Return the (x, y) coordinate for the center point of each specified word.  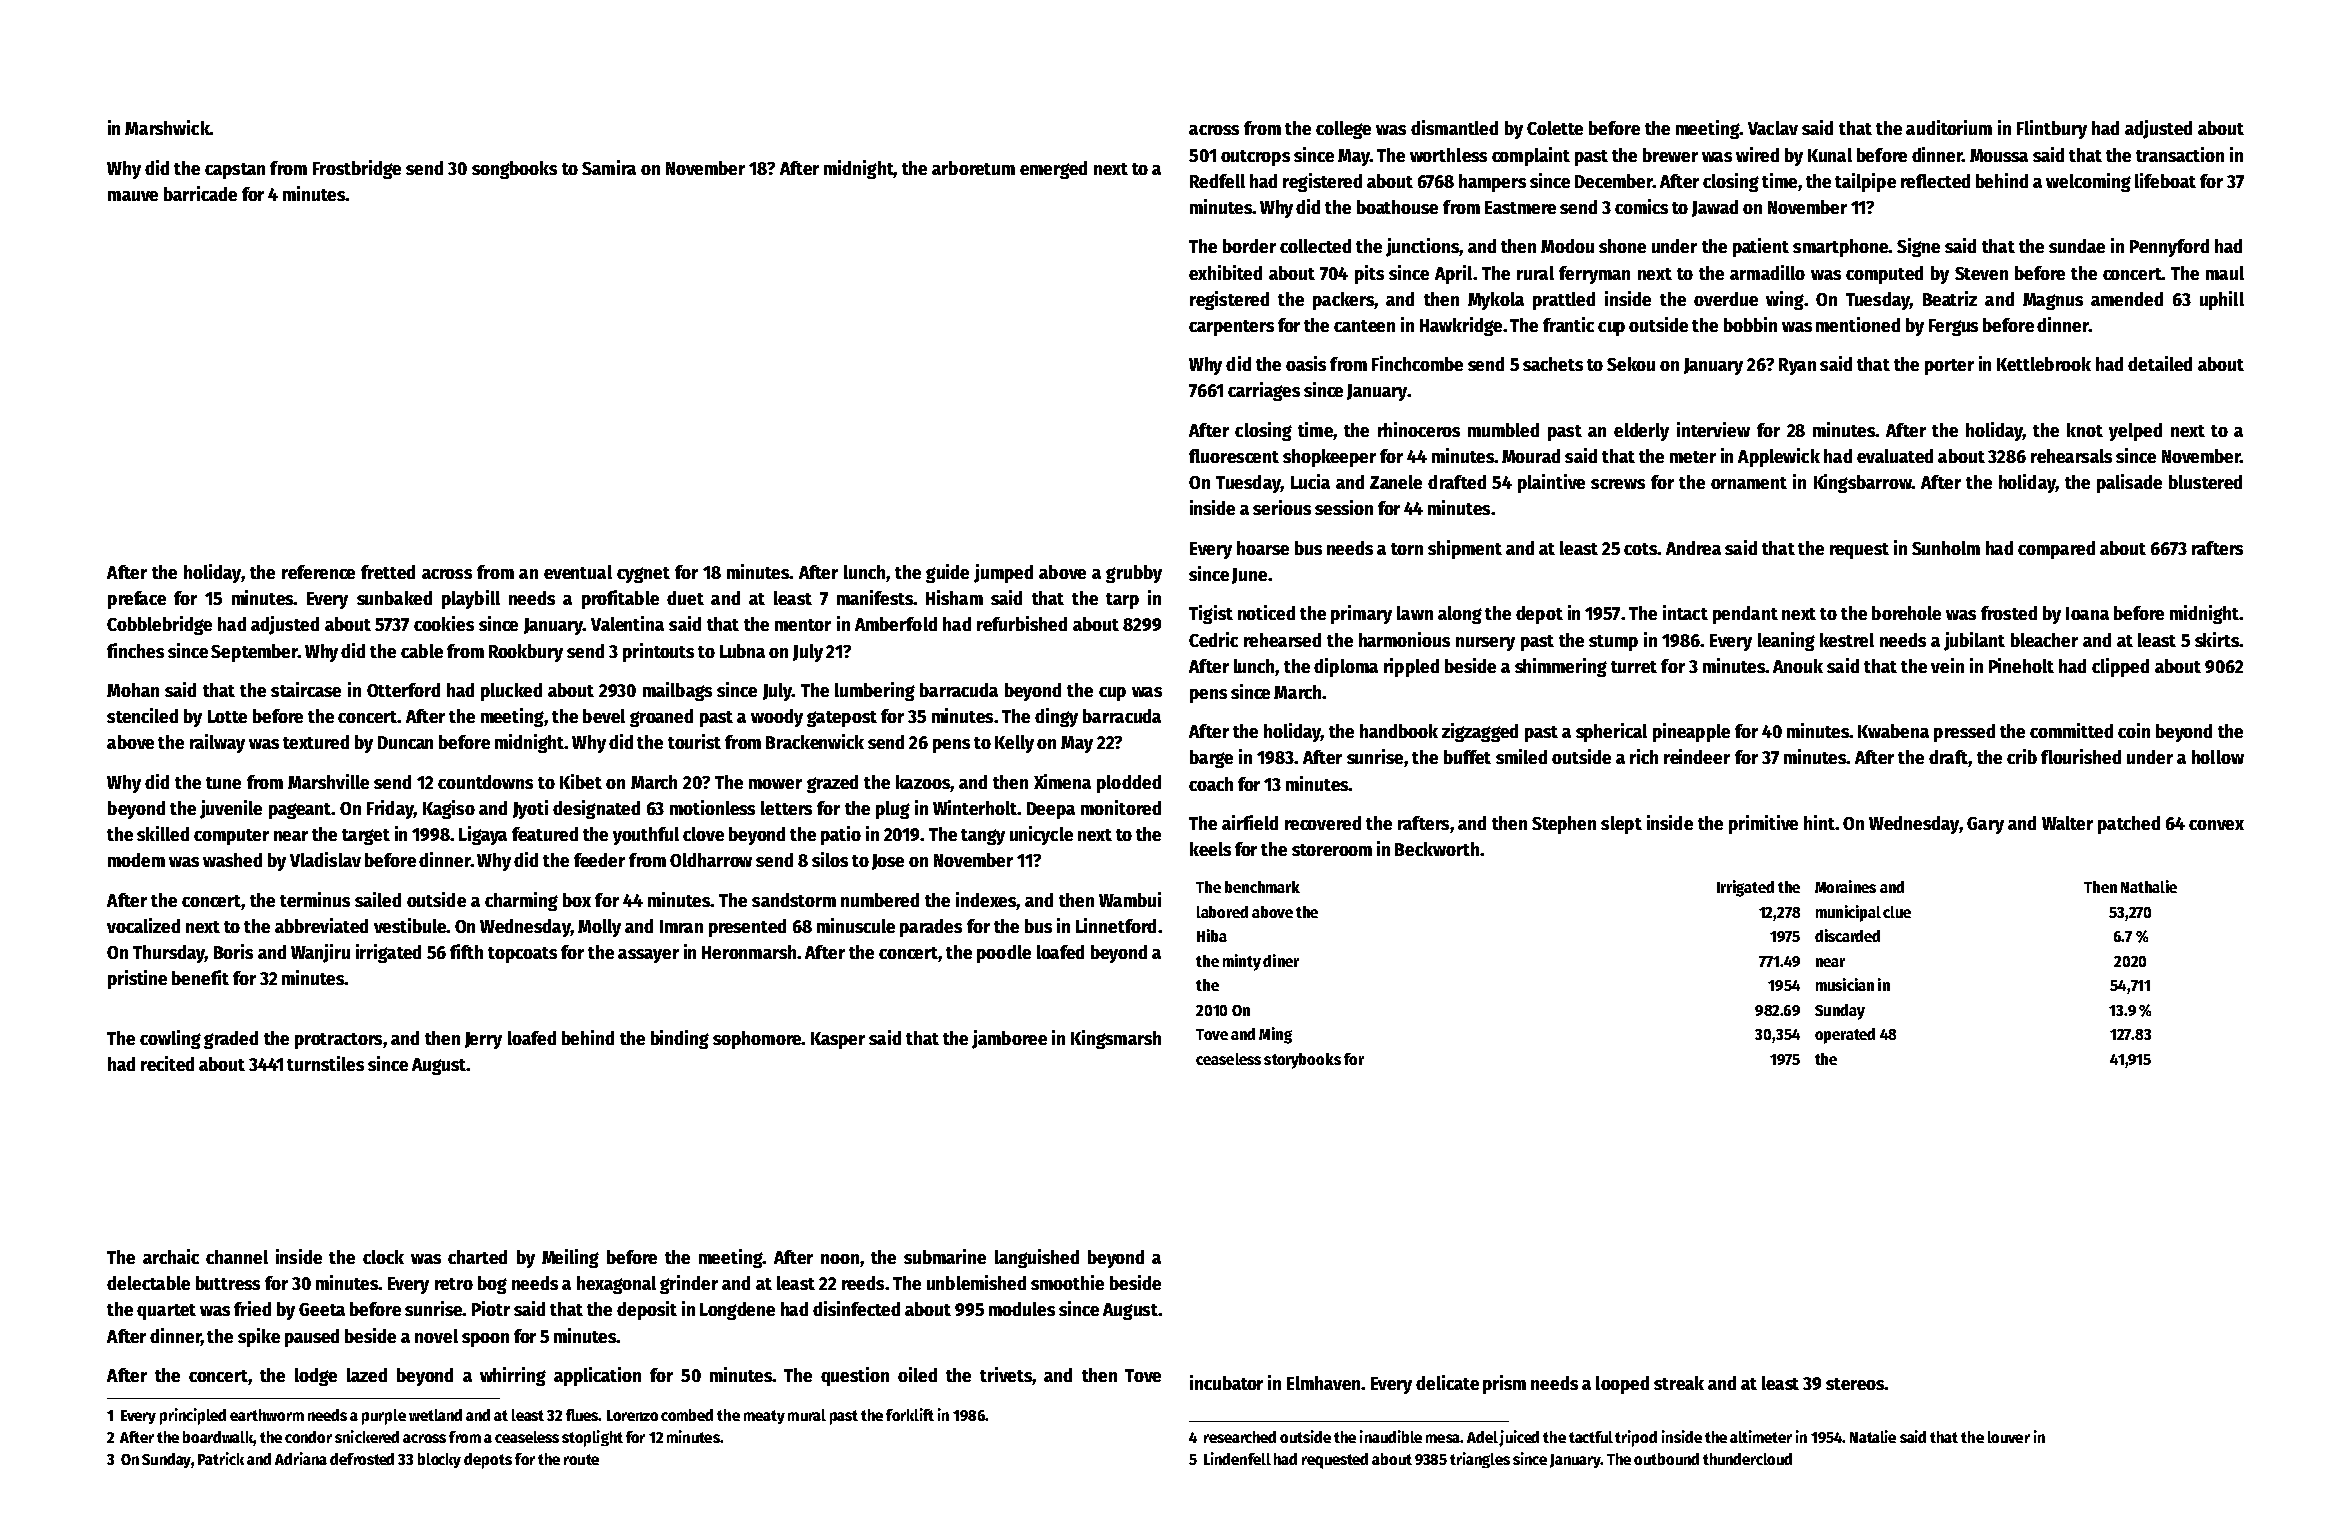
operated (1845, 1036)
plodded (1129, 784)
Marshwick (167, 127)
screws (1618, 484)
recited (167, 1063)
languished (1037, 1258)
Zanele (1396, 482)
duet (685, 598)
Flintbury (2052, 129)
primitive (1763, 824)
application (597, 1376)
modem (136, 860)
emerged (1053, 170)
